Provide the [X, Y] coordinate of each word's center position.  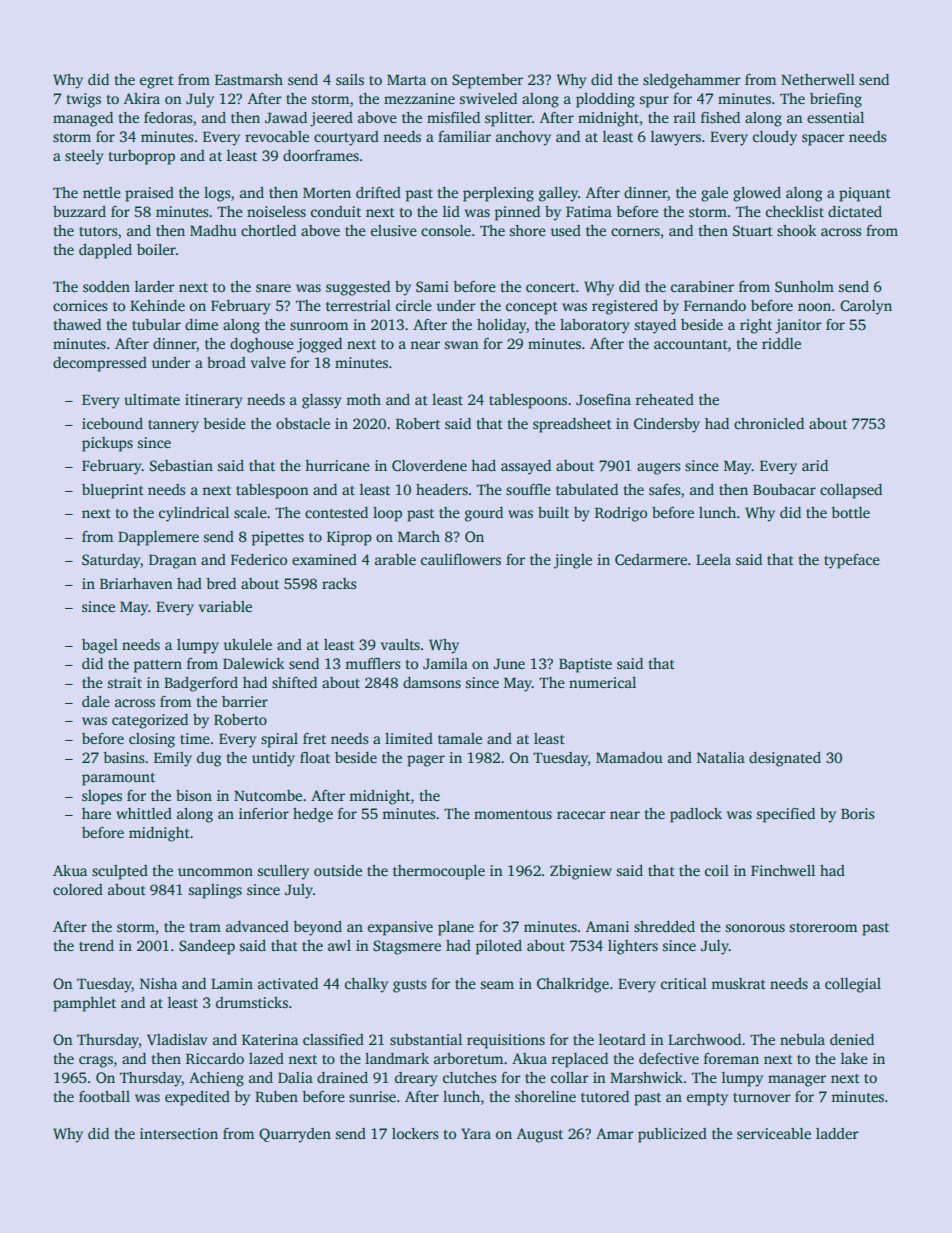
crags [96, 1062]
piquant [865, 194]
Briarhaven [136, 583]
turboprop [142, 157]
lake [854, 1058]
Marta [406, 80]
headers [442, 489]
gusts [410, 986]
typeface [852, 561]
